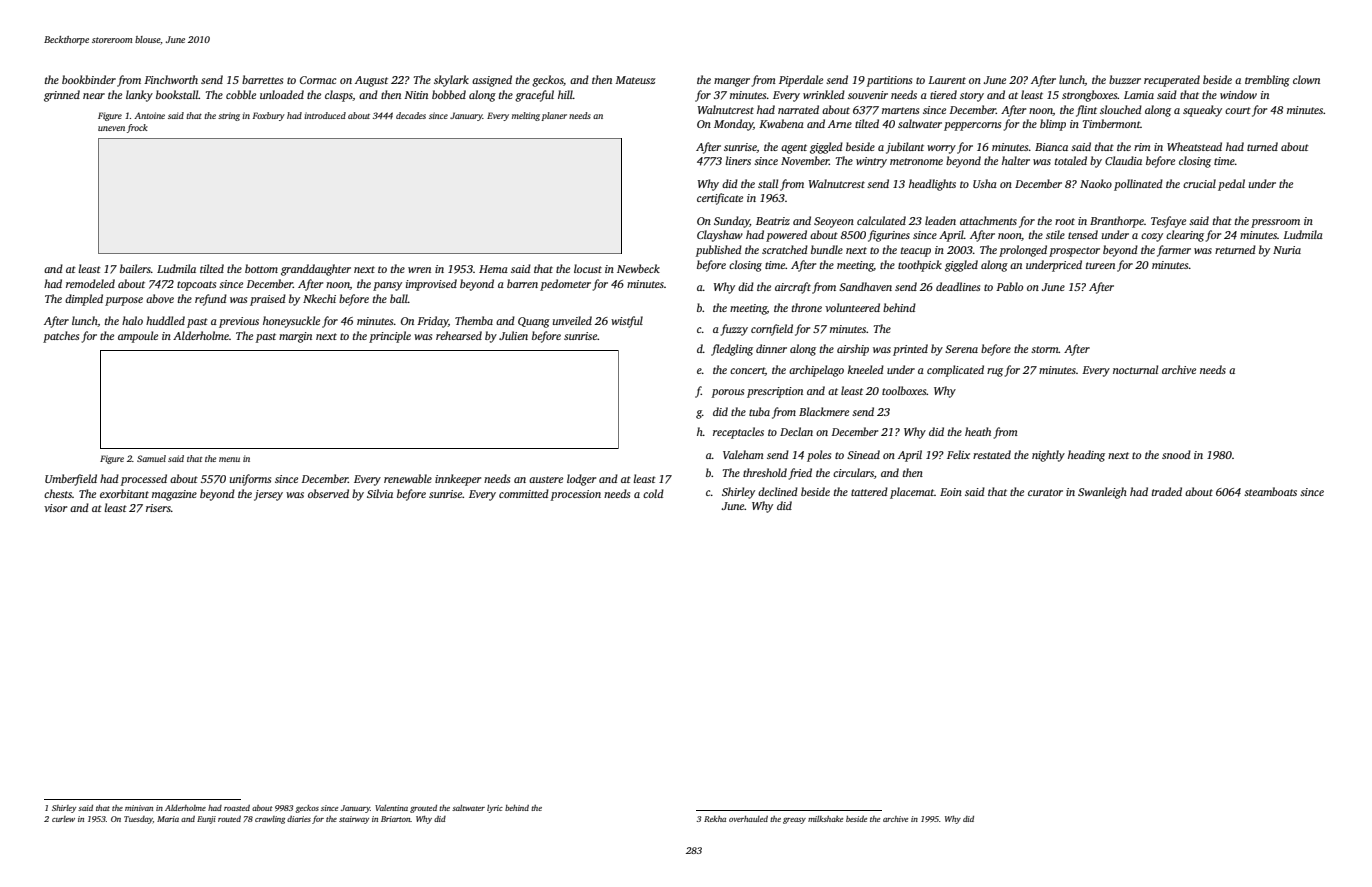 This screenshot has height=887, width=1372. I want to click on published, so click(719, 251).
